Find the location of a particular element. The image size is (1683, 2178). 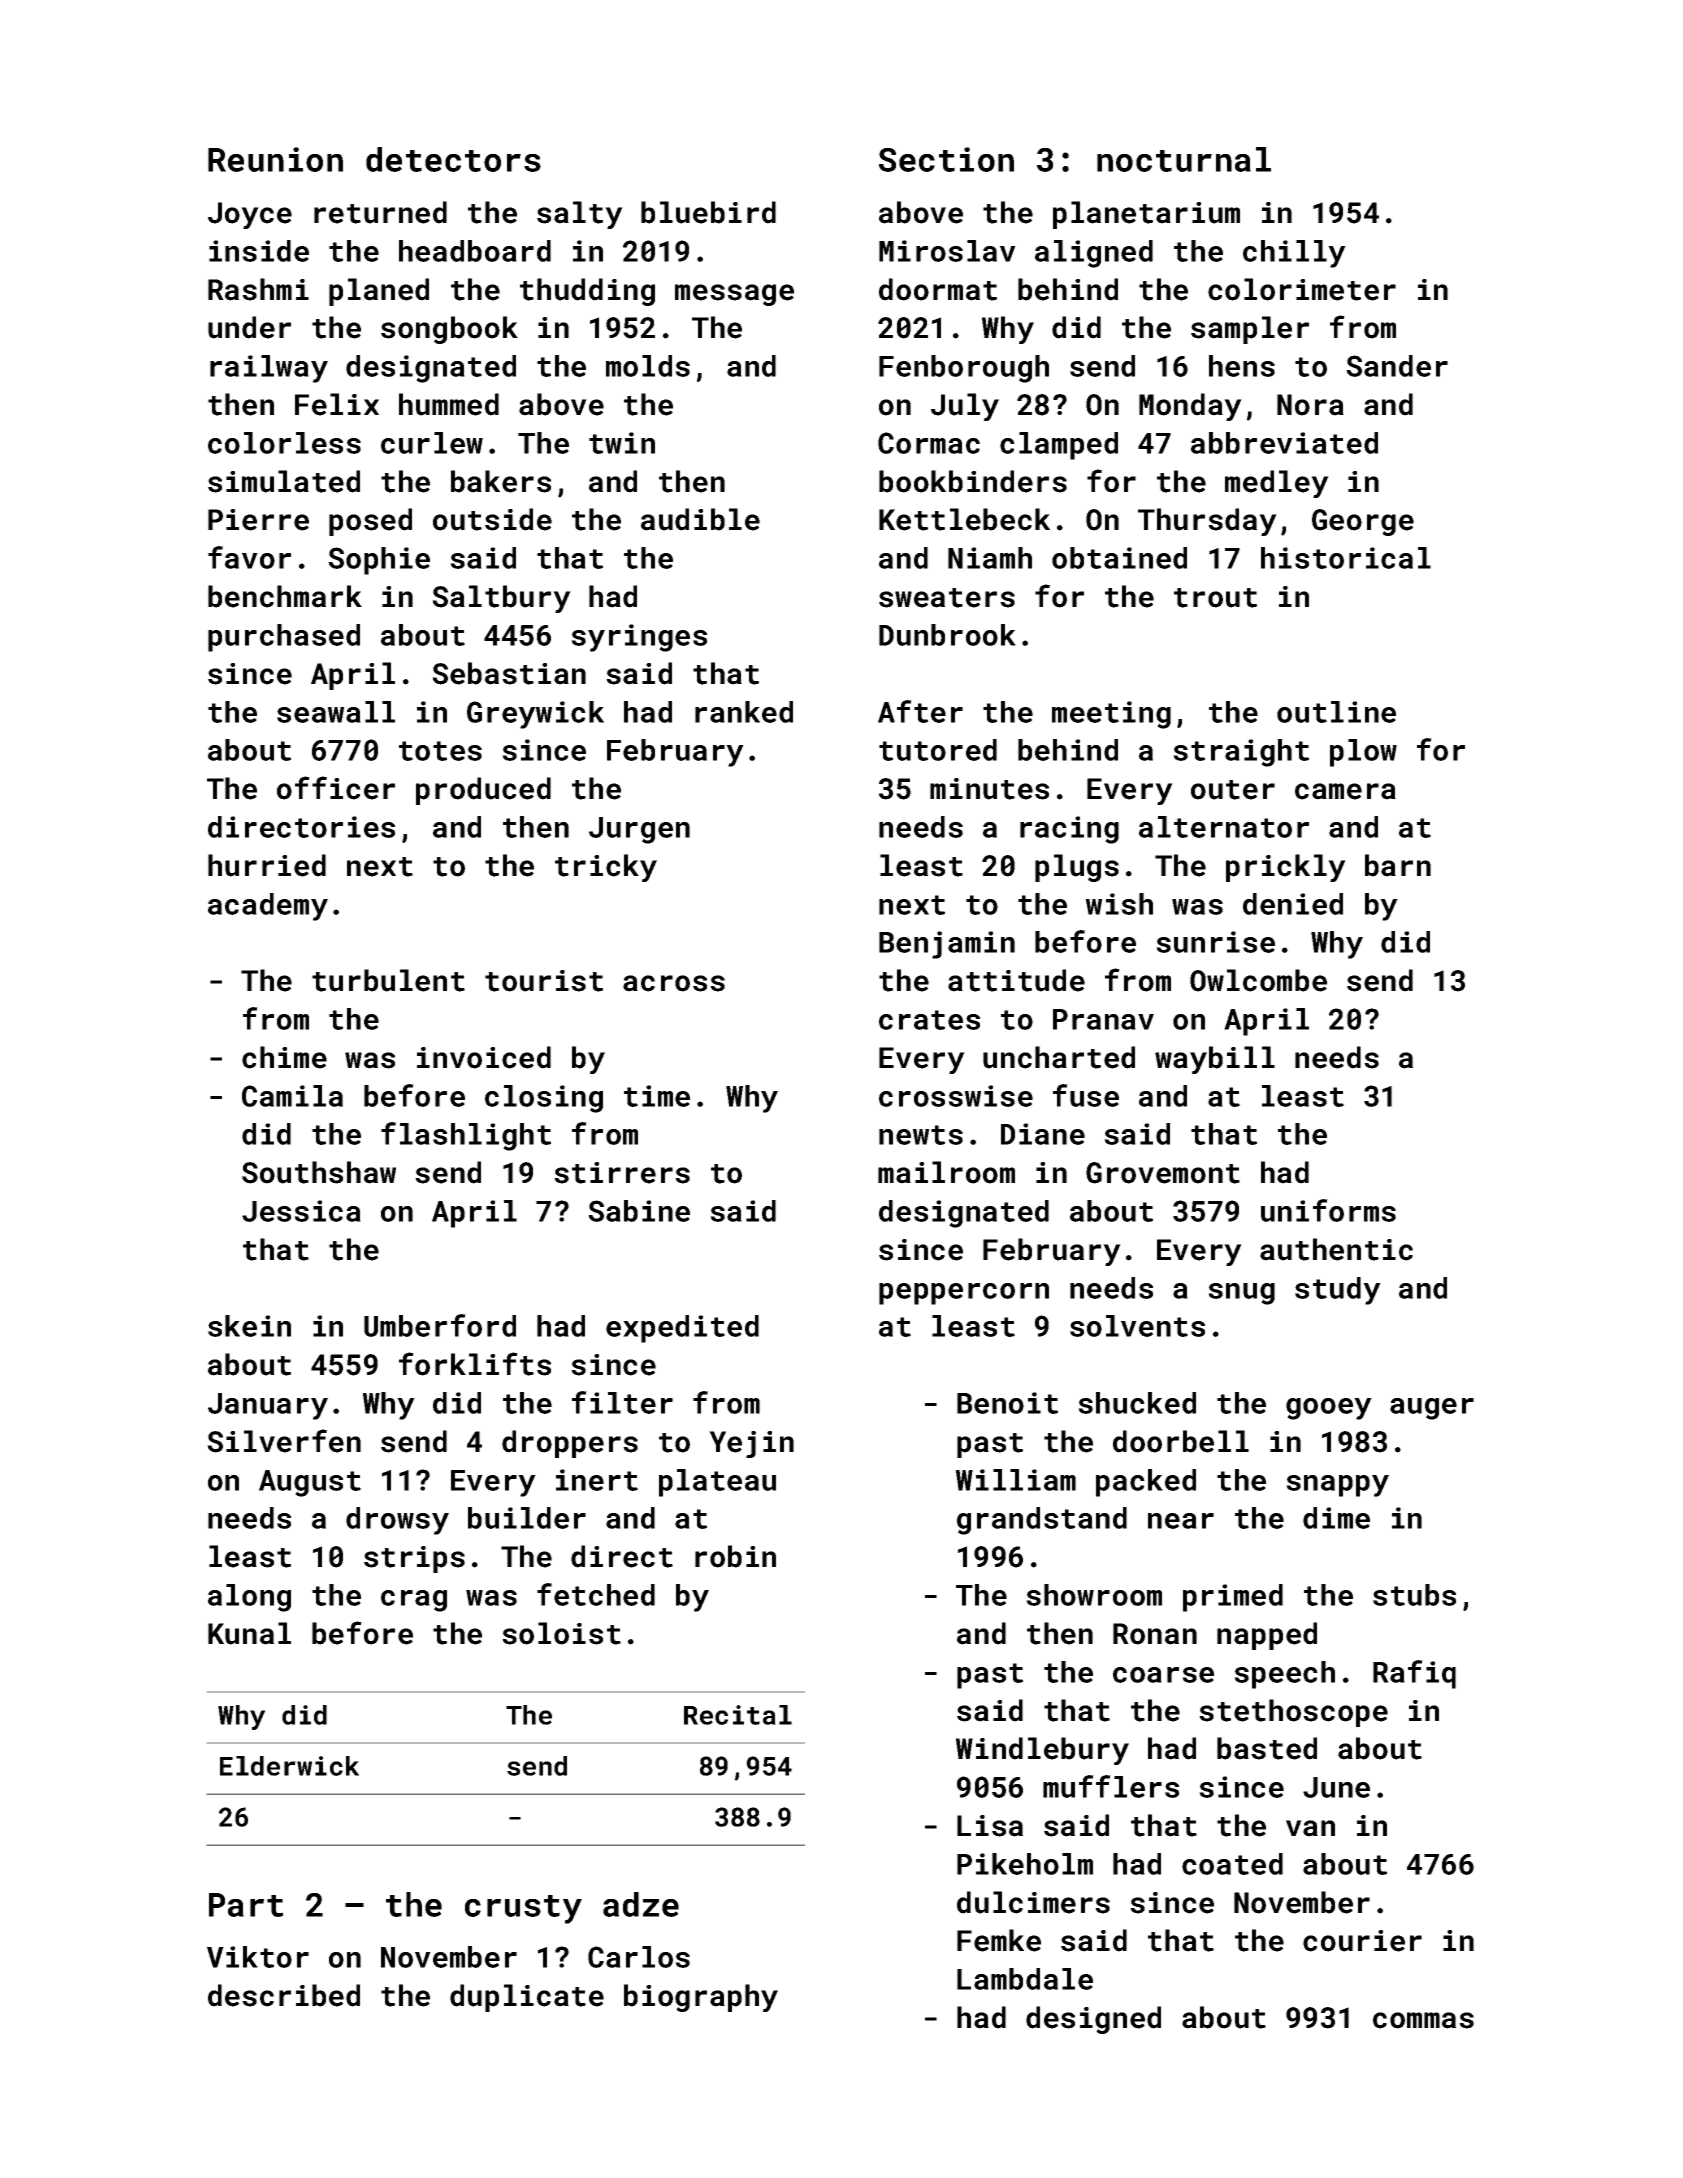

sunrise is located at coordinates (1215, 942).
